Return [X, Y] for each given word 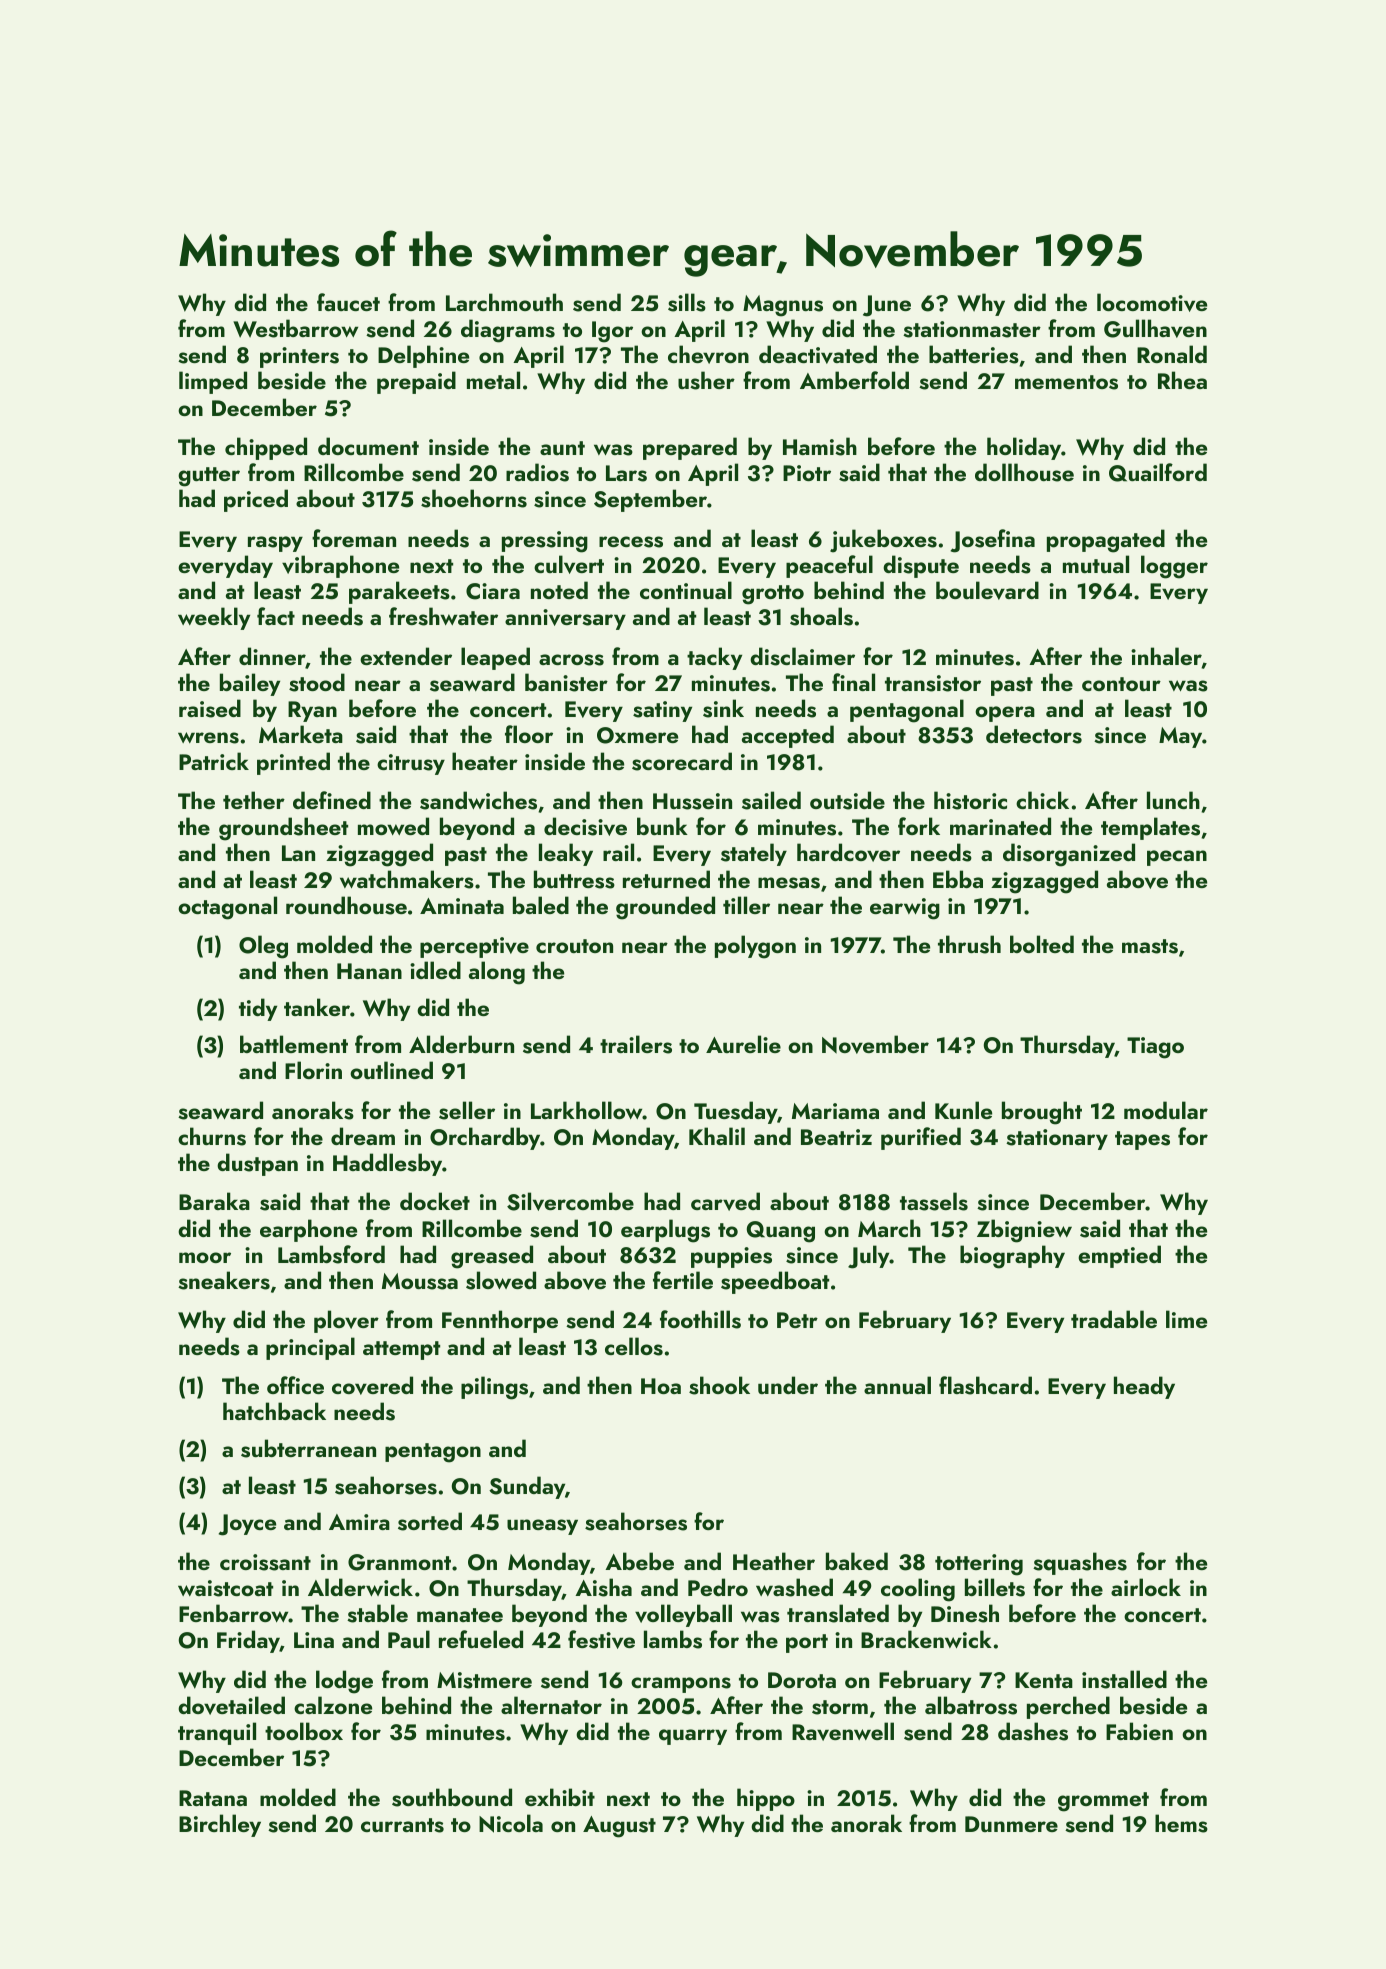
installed [1124, 1679]
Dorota [802, 1680]
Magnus [783, 306]
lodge [344, 1682]
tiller [746, 905]
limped [213, 382]
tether [254, 800]
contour [1121, 684]
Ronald [1172, 354]
